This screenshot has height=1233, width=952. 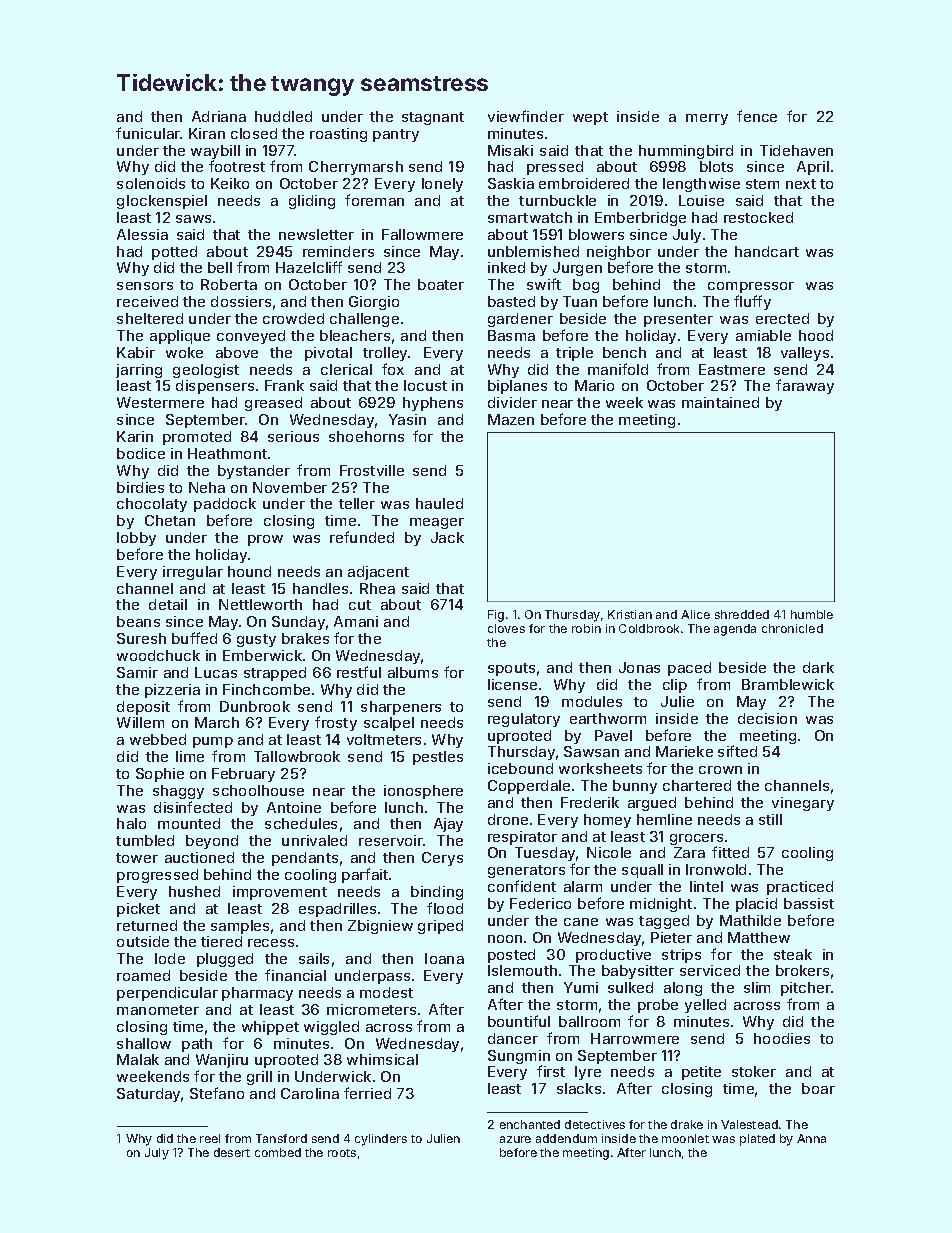 What do you see at coordinates (707, 119) in the screenshot?
I see `merry` at bounding box center [707, 119].
